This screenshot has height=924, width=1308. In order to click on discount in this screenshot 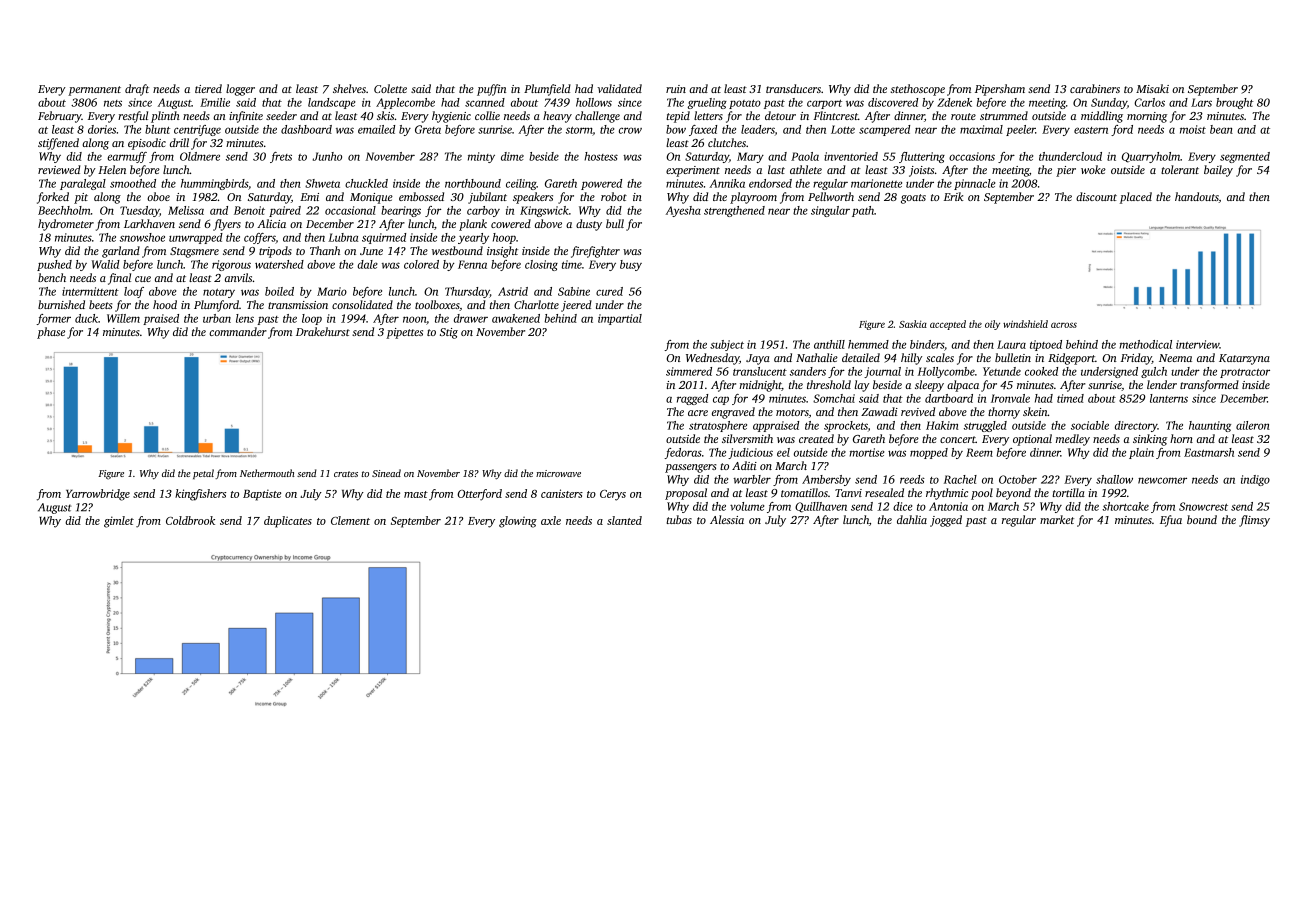, I will do `click(1096, 196)`.
